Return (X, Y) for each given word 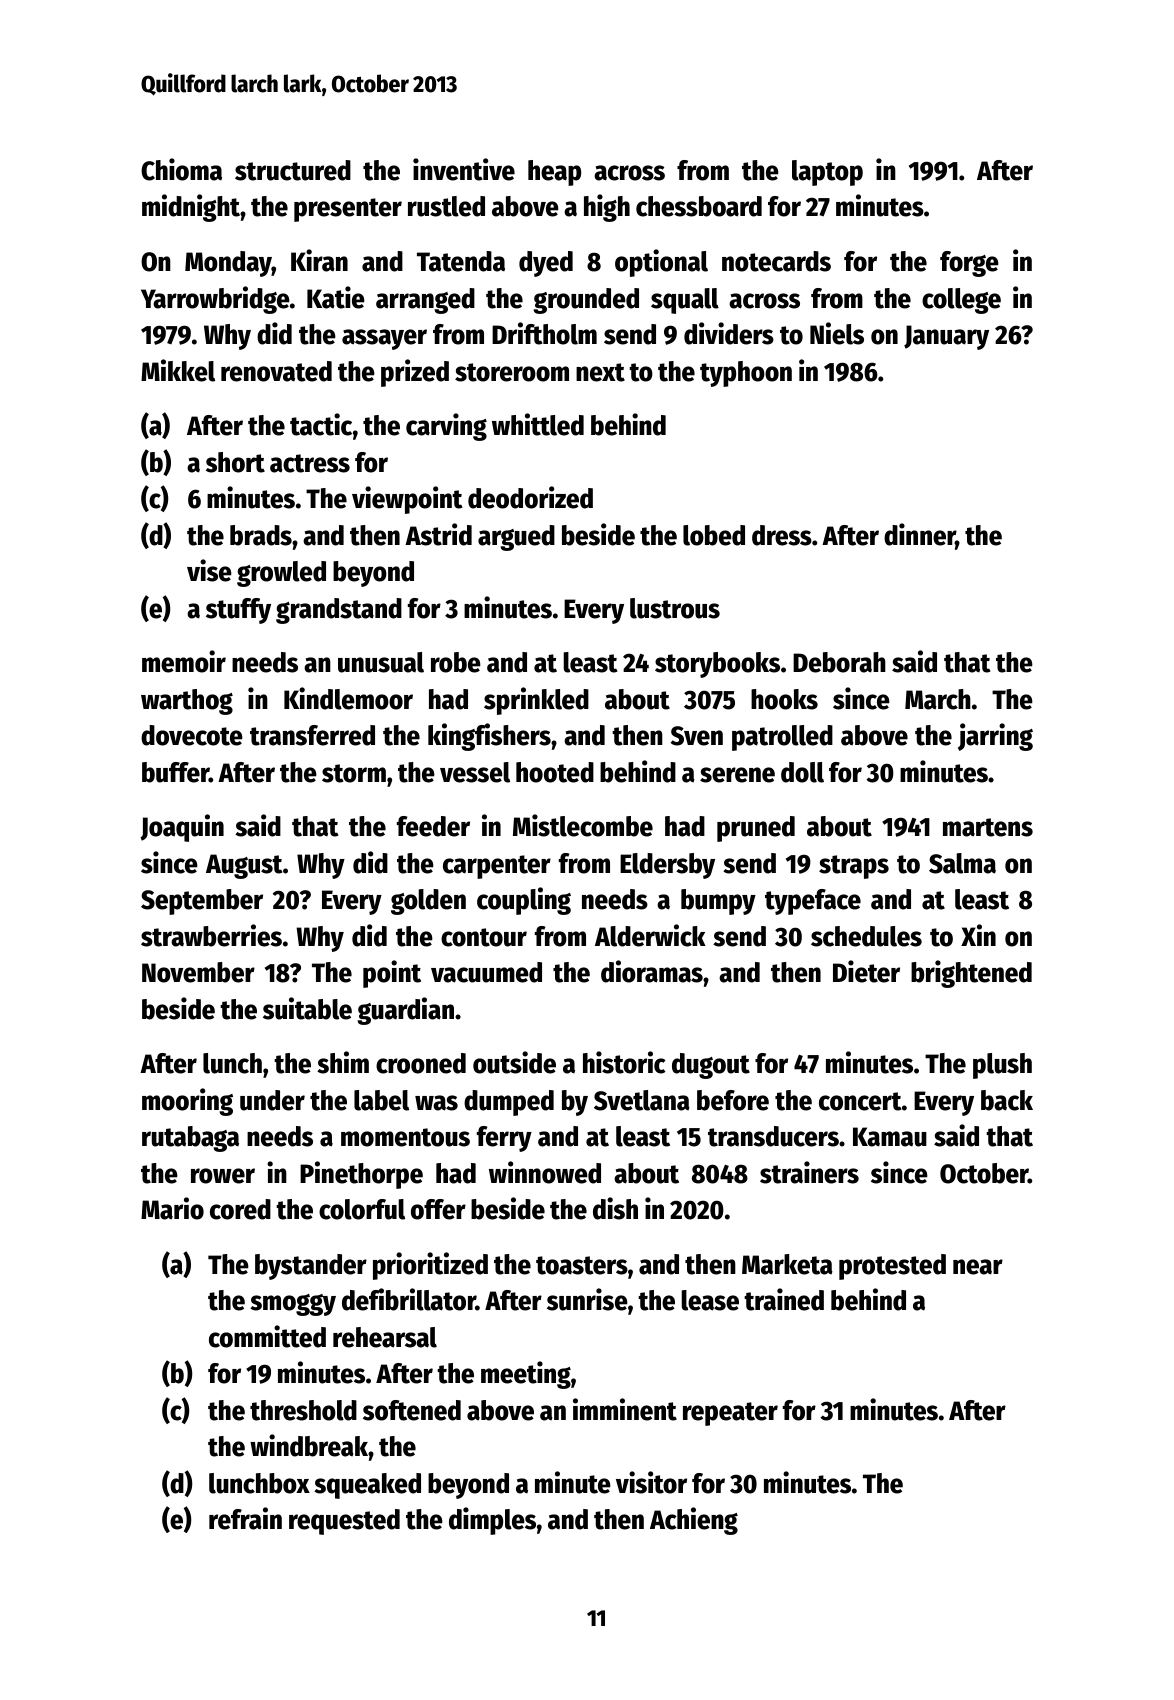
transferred (312, 735)
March (938, 699)
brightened (971, 974)
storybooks (717, 665)
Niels (837, 333)
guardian (406, 1011)
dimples (492, 1521)
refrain (245, 1518)
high (607, 208)
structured (293, 170)
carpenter (497, 867)
